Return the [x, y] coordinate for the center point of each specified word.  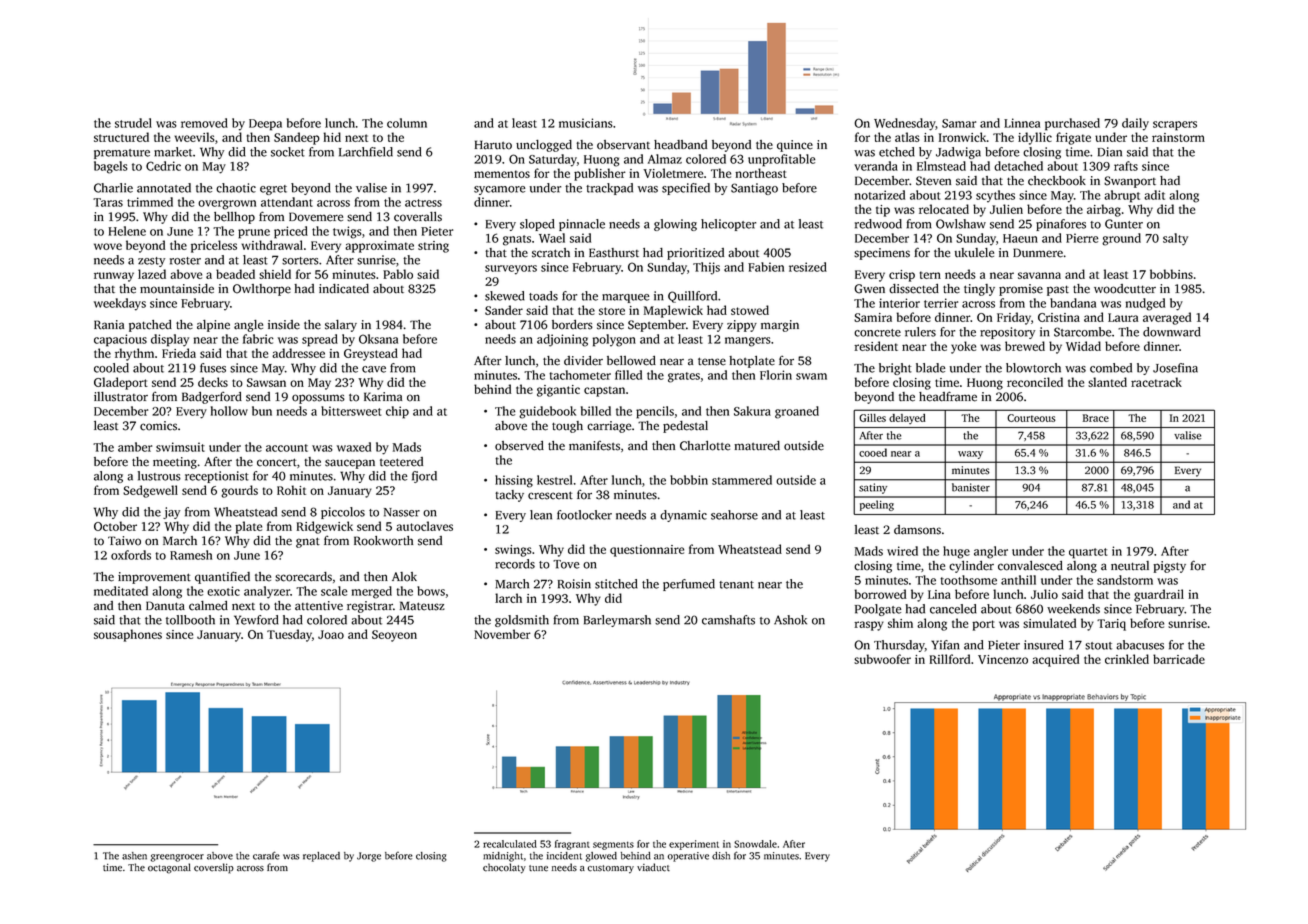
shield [275, 274]
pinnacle [582, 225]
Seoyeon [394, 636]
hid [332, 137]
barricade [1179, 659]
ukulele [974, 253]
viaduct [653, 867]
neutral [1130, 566]
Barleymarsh [617, 621]
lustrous [159, 476]
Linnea [1022, 123]
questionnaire [647, 551]
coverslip [214, 868]
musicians [586, 123]
